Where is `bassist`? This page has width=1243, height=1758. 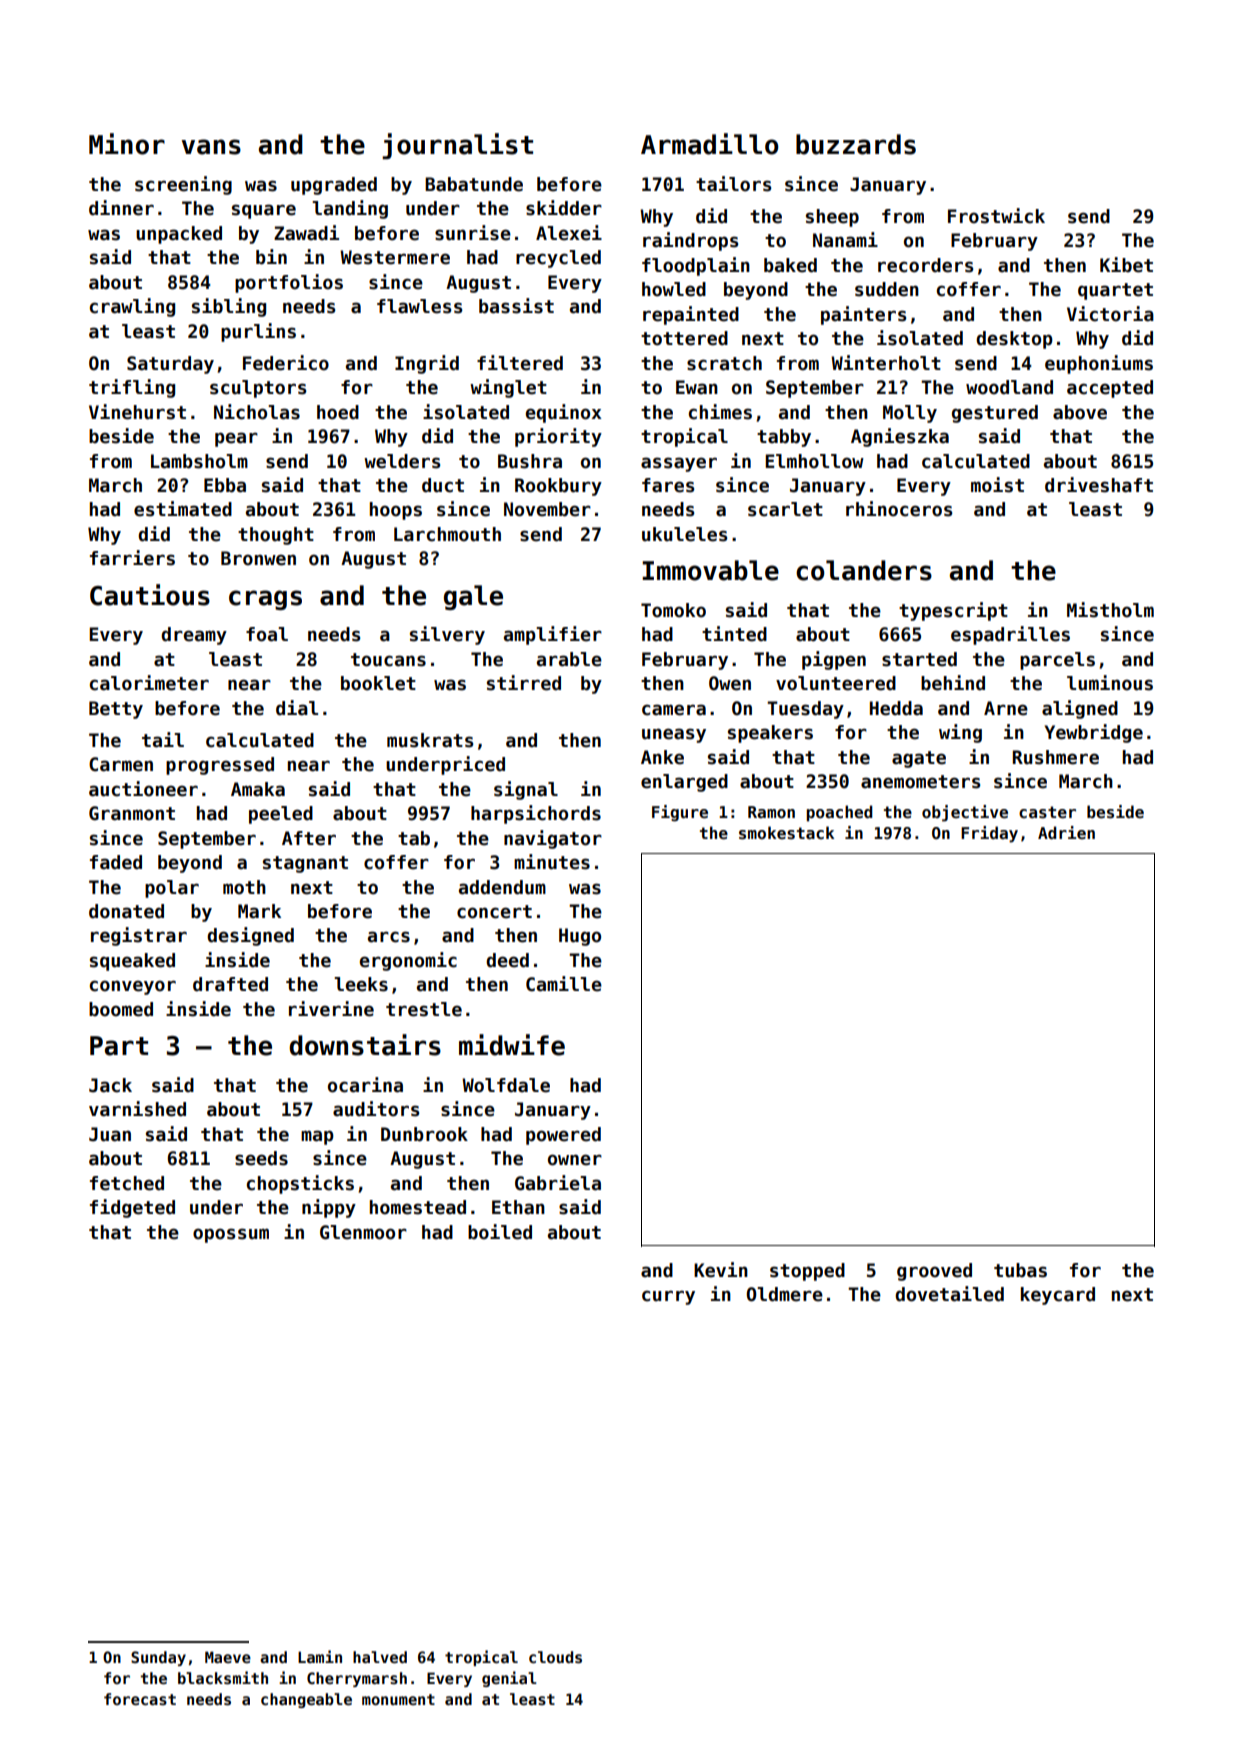
bassist is located at coordinates (516, 306).
